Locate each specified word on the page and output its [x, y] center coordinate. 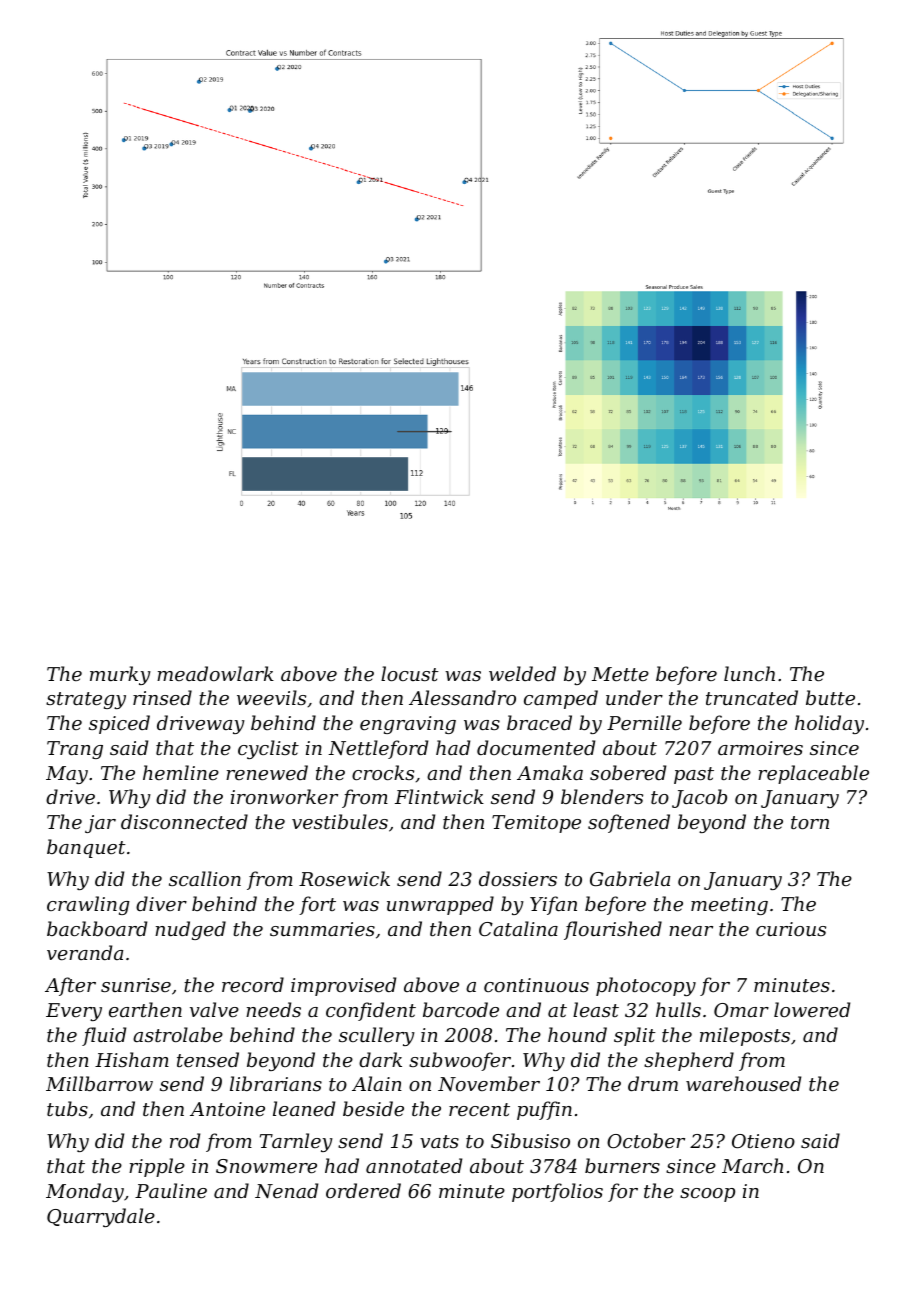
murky [120, 675]
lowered [812, 1009]
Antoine [227, 1109]
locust [410, 673]
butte [830, 697]
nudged [190, 930]
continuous [536, 985]
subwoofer [460, 1061]
